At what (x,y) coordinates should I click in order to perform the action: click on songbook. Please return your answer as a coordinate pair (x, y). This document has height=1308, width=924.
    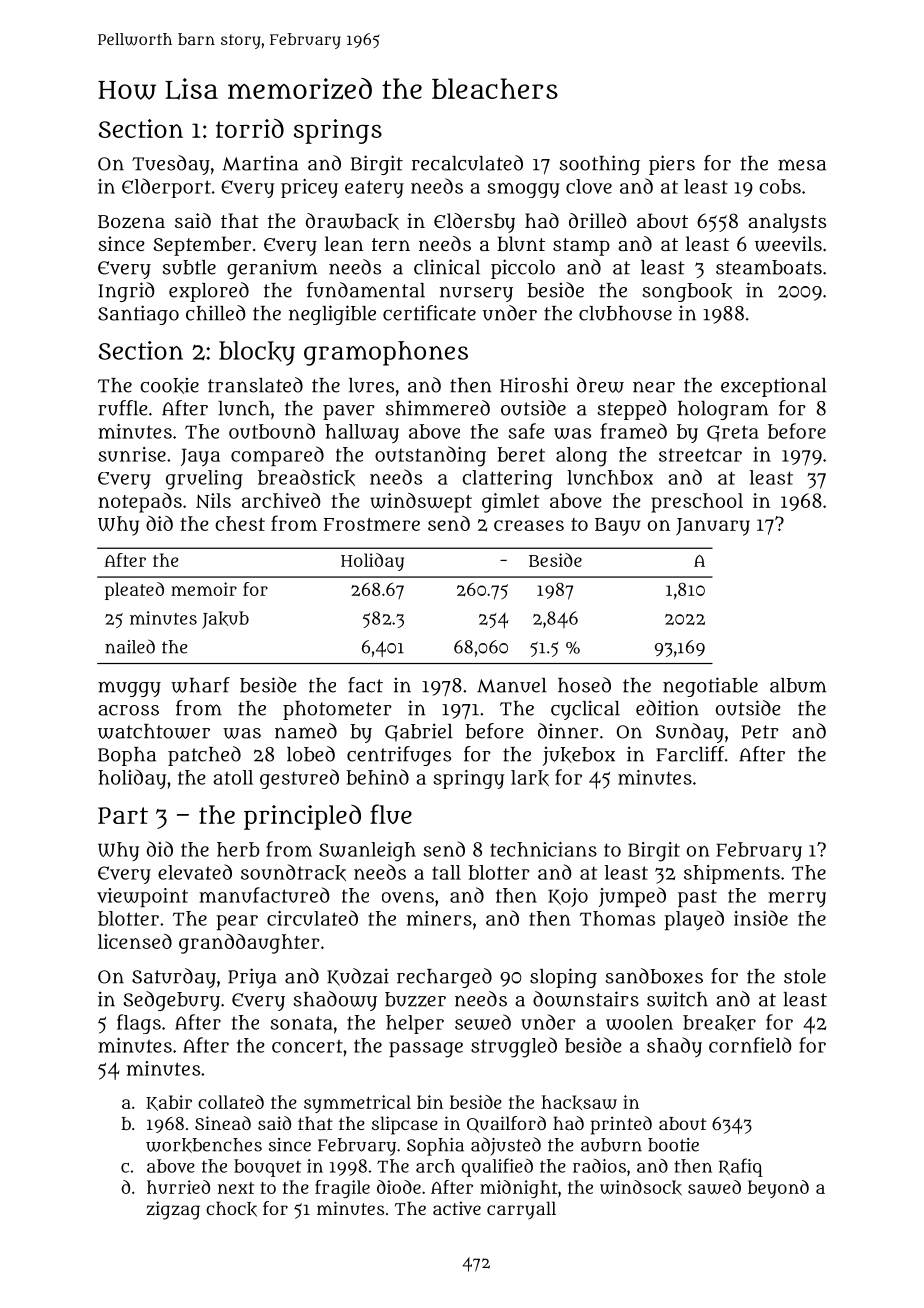
    Looking at the image, I should click on (687, 292).
